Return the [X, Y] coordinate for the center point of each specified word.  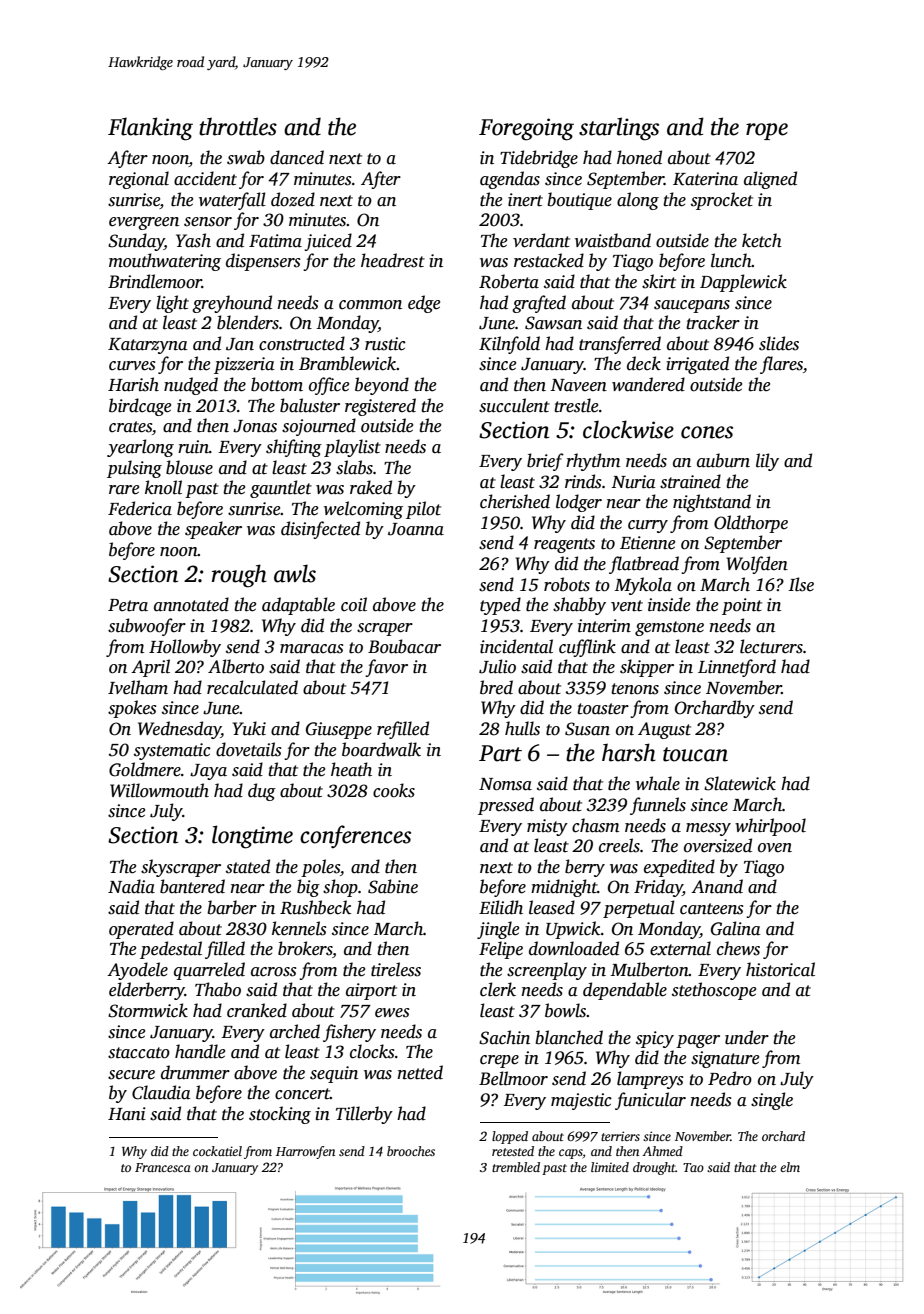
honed [639, 157]
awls [295, 573]
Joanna [416, 529]
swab [246, 157]
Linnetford [737, 668]
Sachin [504, 1037]
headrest [393, 260]
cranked [257, 1010]
